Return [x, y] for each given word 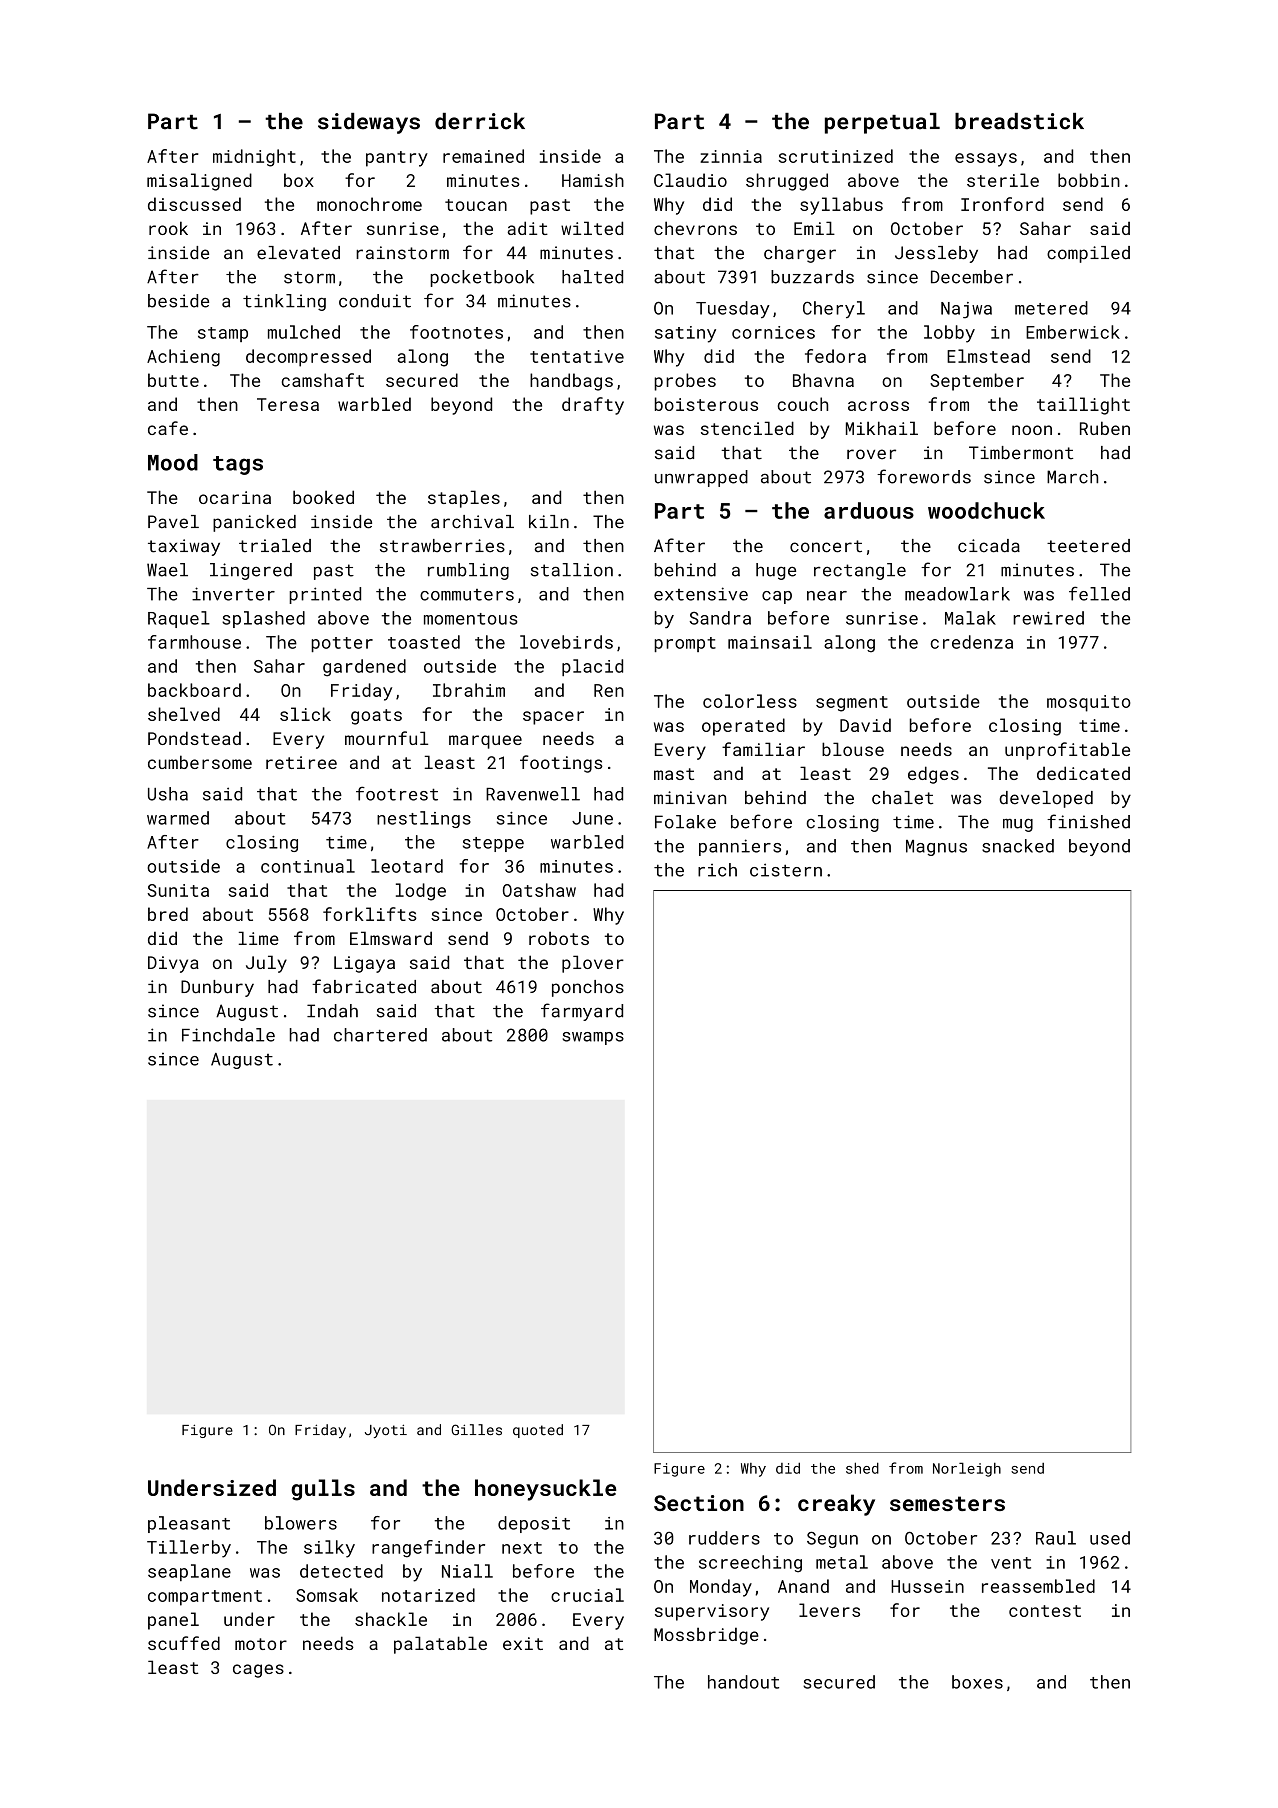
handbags [571, 382]
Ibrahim [469, 690]
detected [341, 1571]
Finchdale [228, 1035]
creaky [836, 1505]
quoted [538, 1431]
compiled [1088, 254]
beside [178, 301]
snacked [1018, 846]
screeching [750, 1564]
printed [325, 595]
